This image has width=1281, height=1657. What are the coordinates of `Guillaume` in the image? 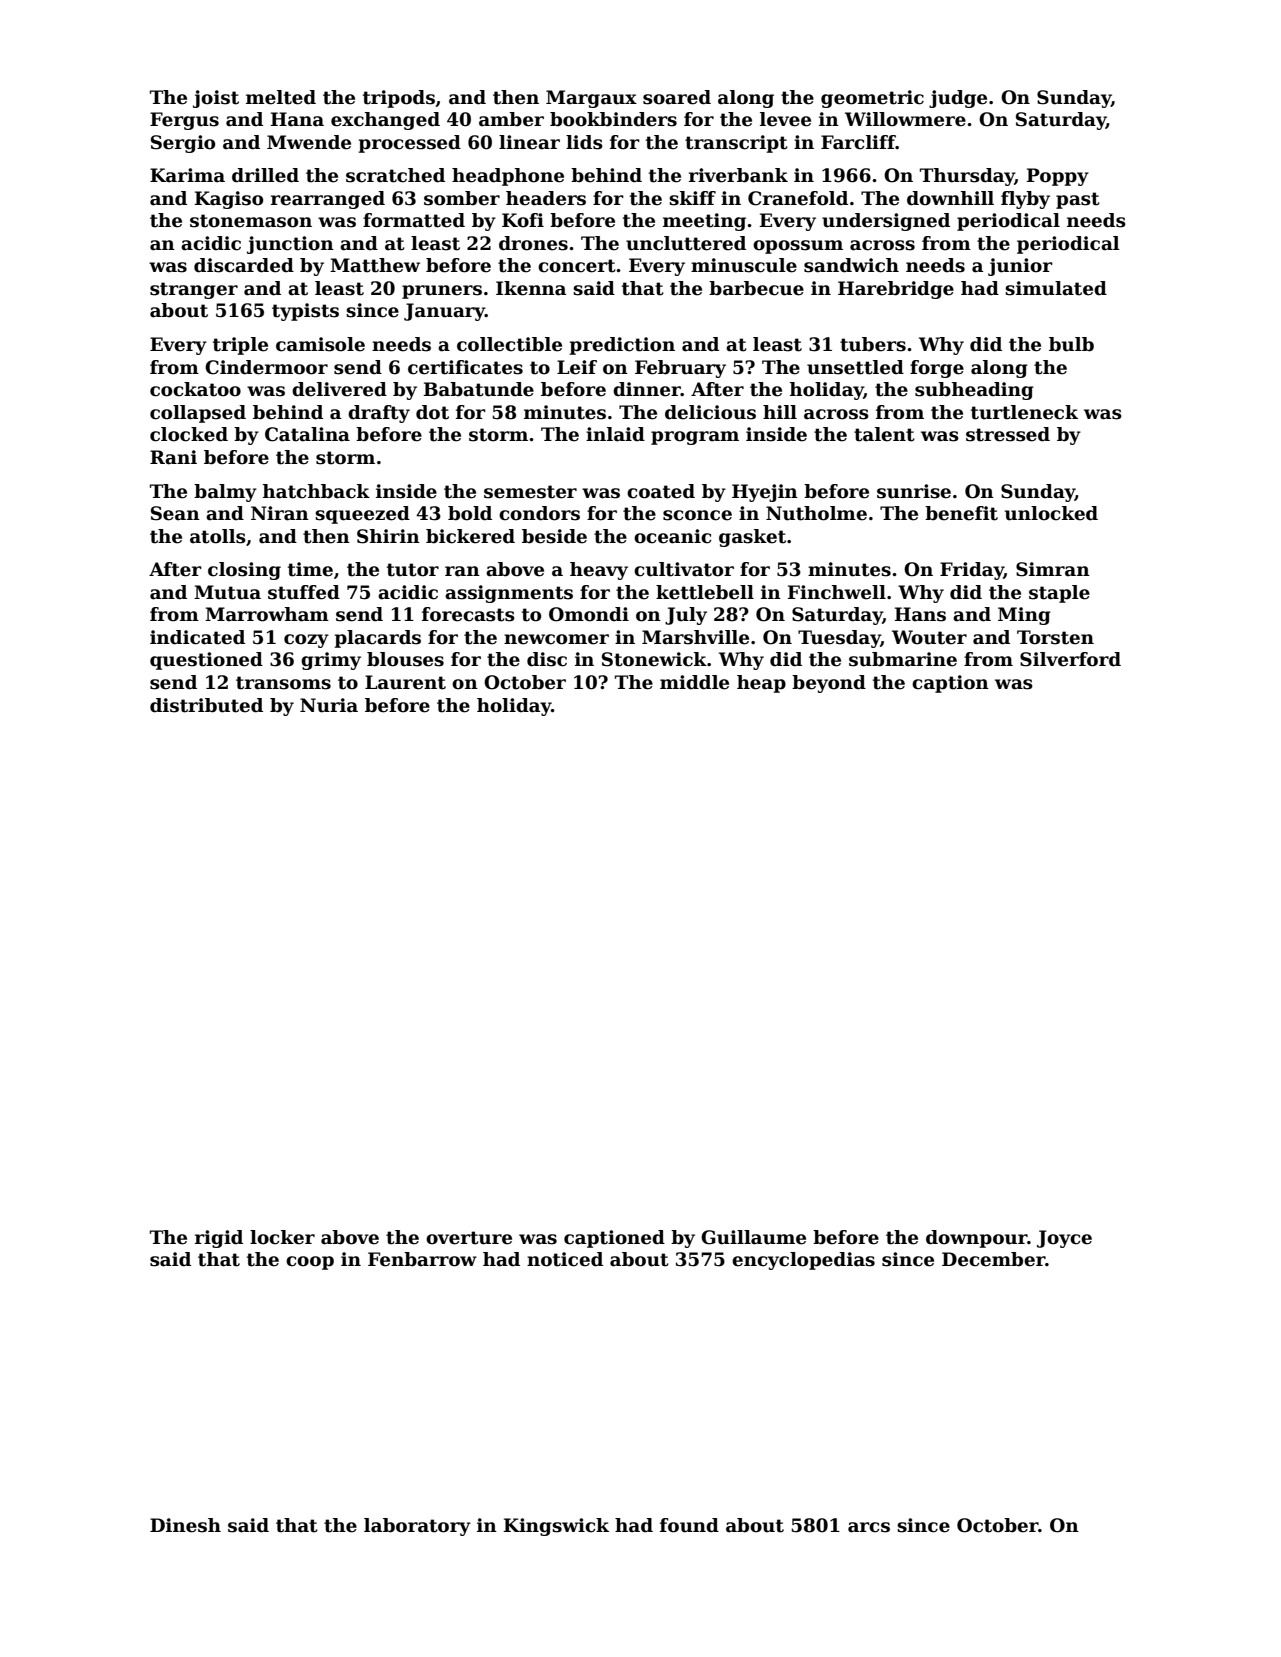 It's located at (753, 1237).
